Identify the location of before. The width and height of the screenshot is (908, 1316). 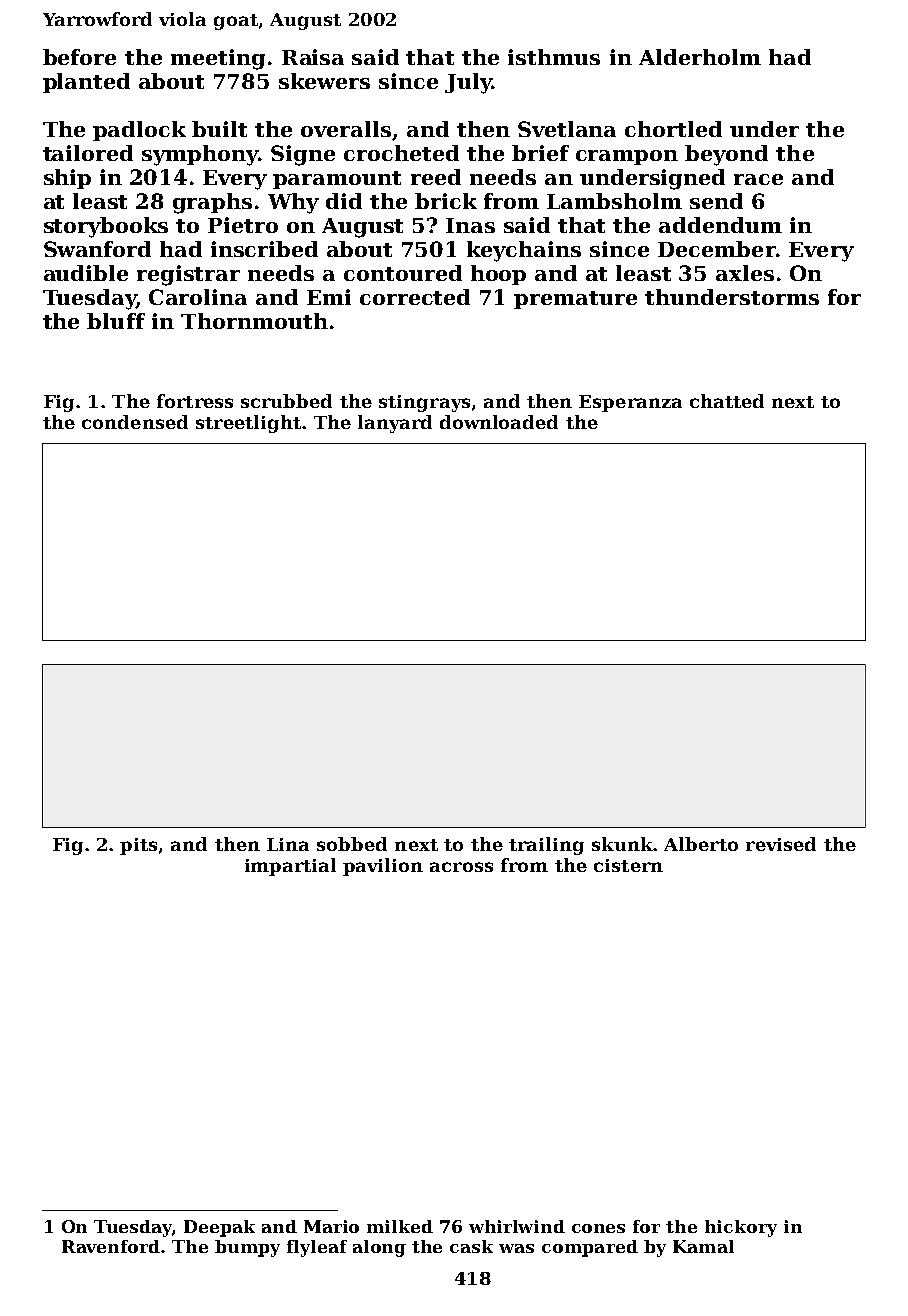
(79, 57).
